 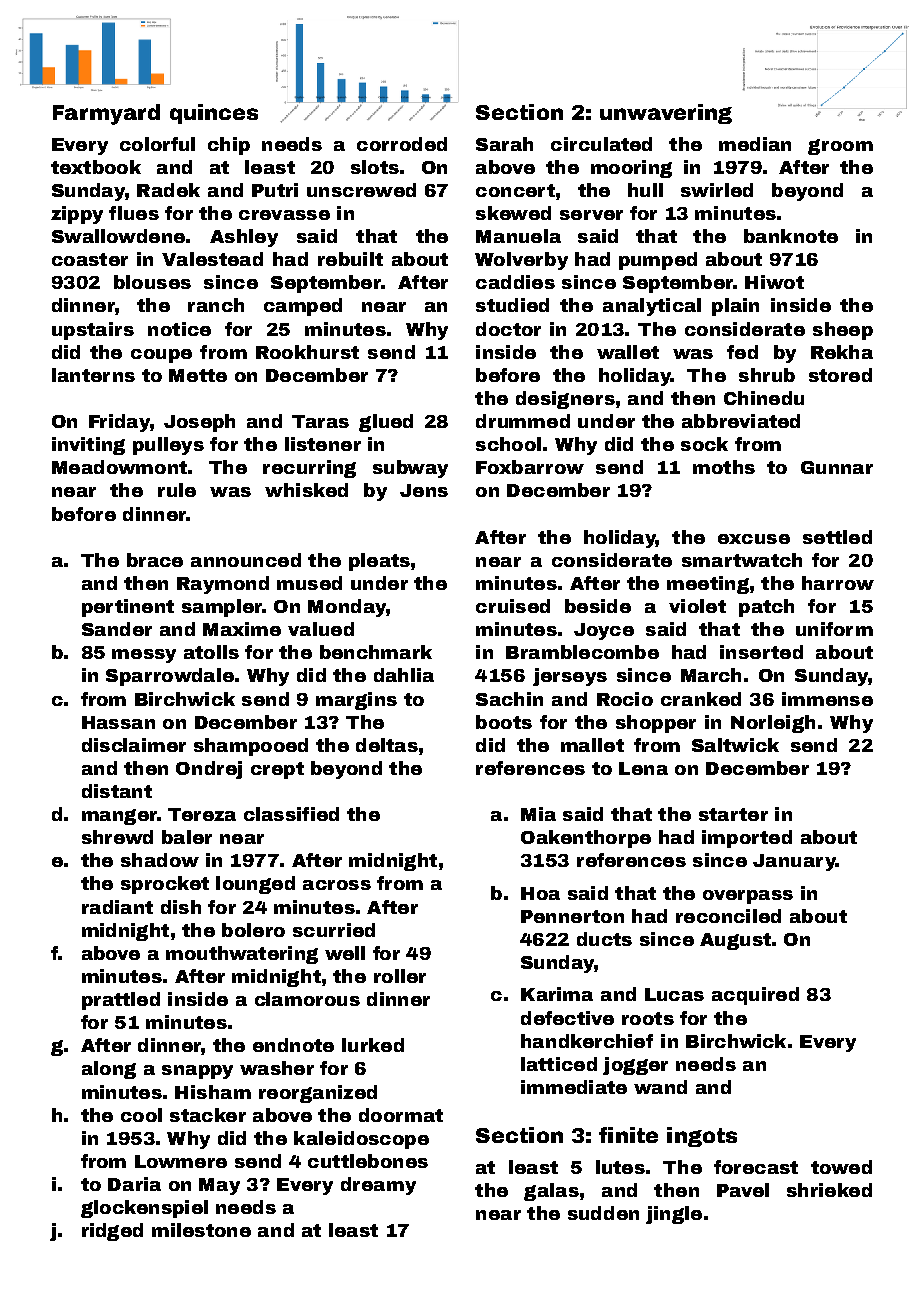 What do you see at coordinates (540, 893) in the image?
I see `Hoa` at bounding box center [540, 893].
